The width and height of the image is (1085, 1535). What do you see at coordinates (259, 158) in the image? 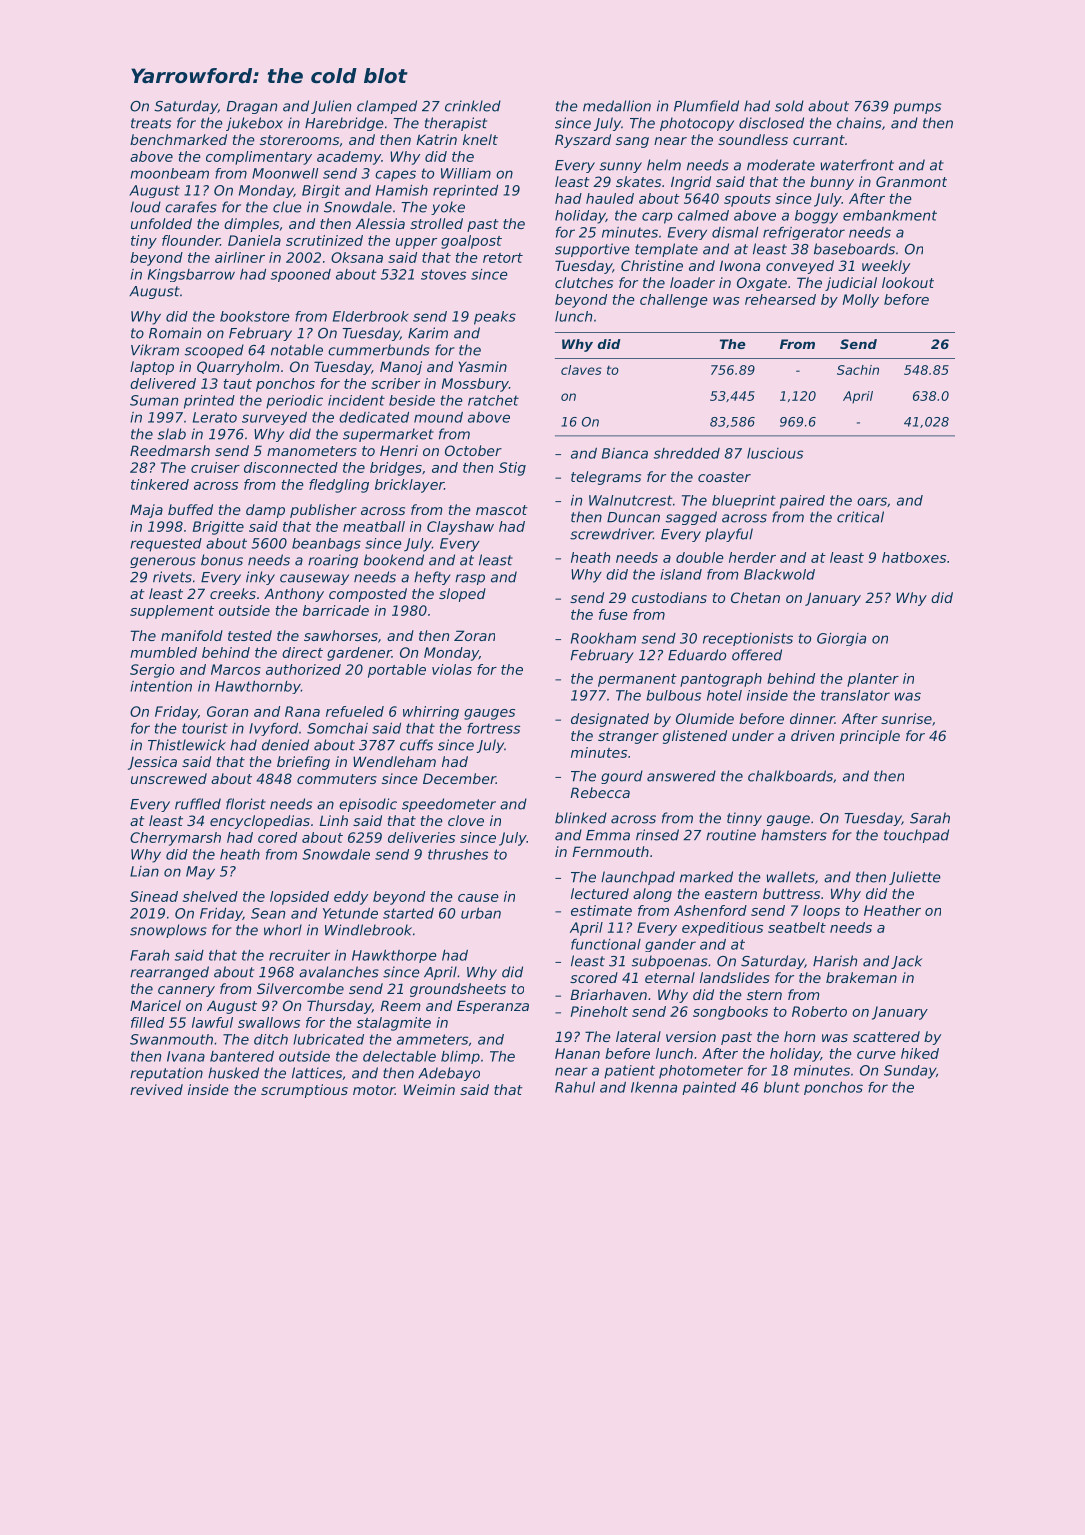
I see `complimentary` at bounding box center [259, 158].
